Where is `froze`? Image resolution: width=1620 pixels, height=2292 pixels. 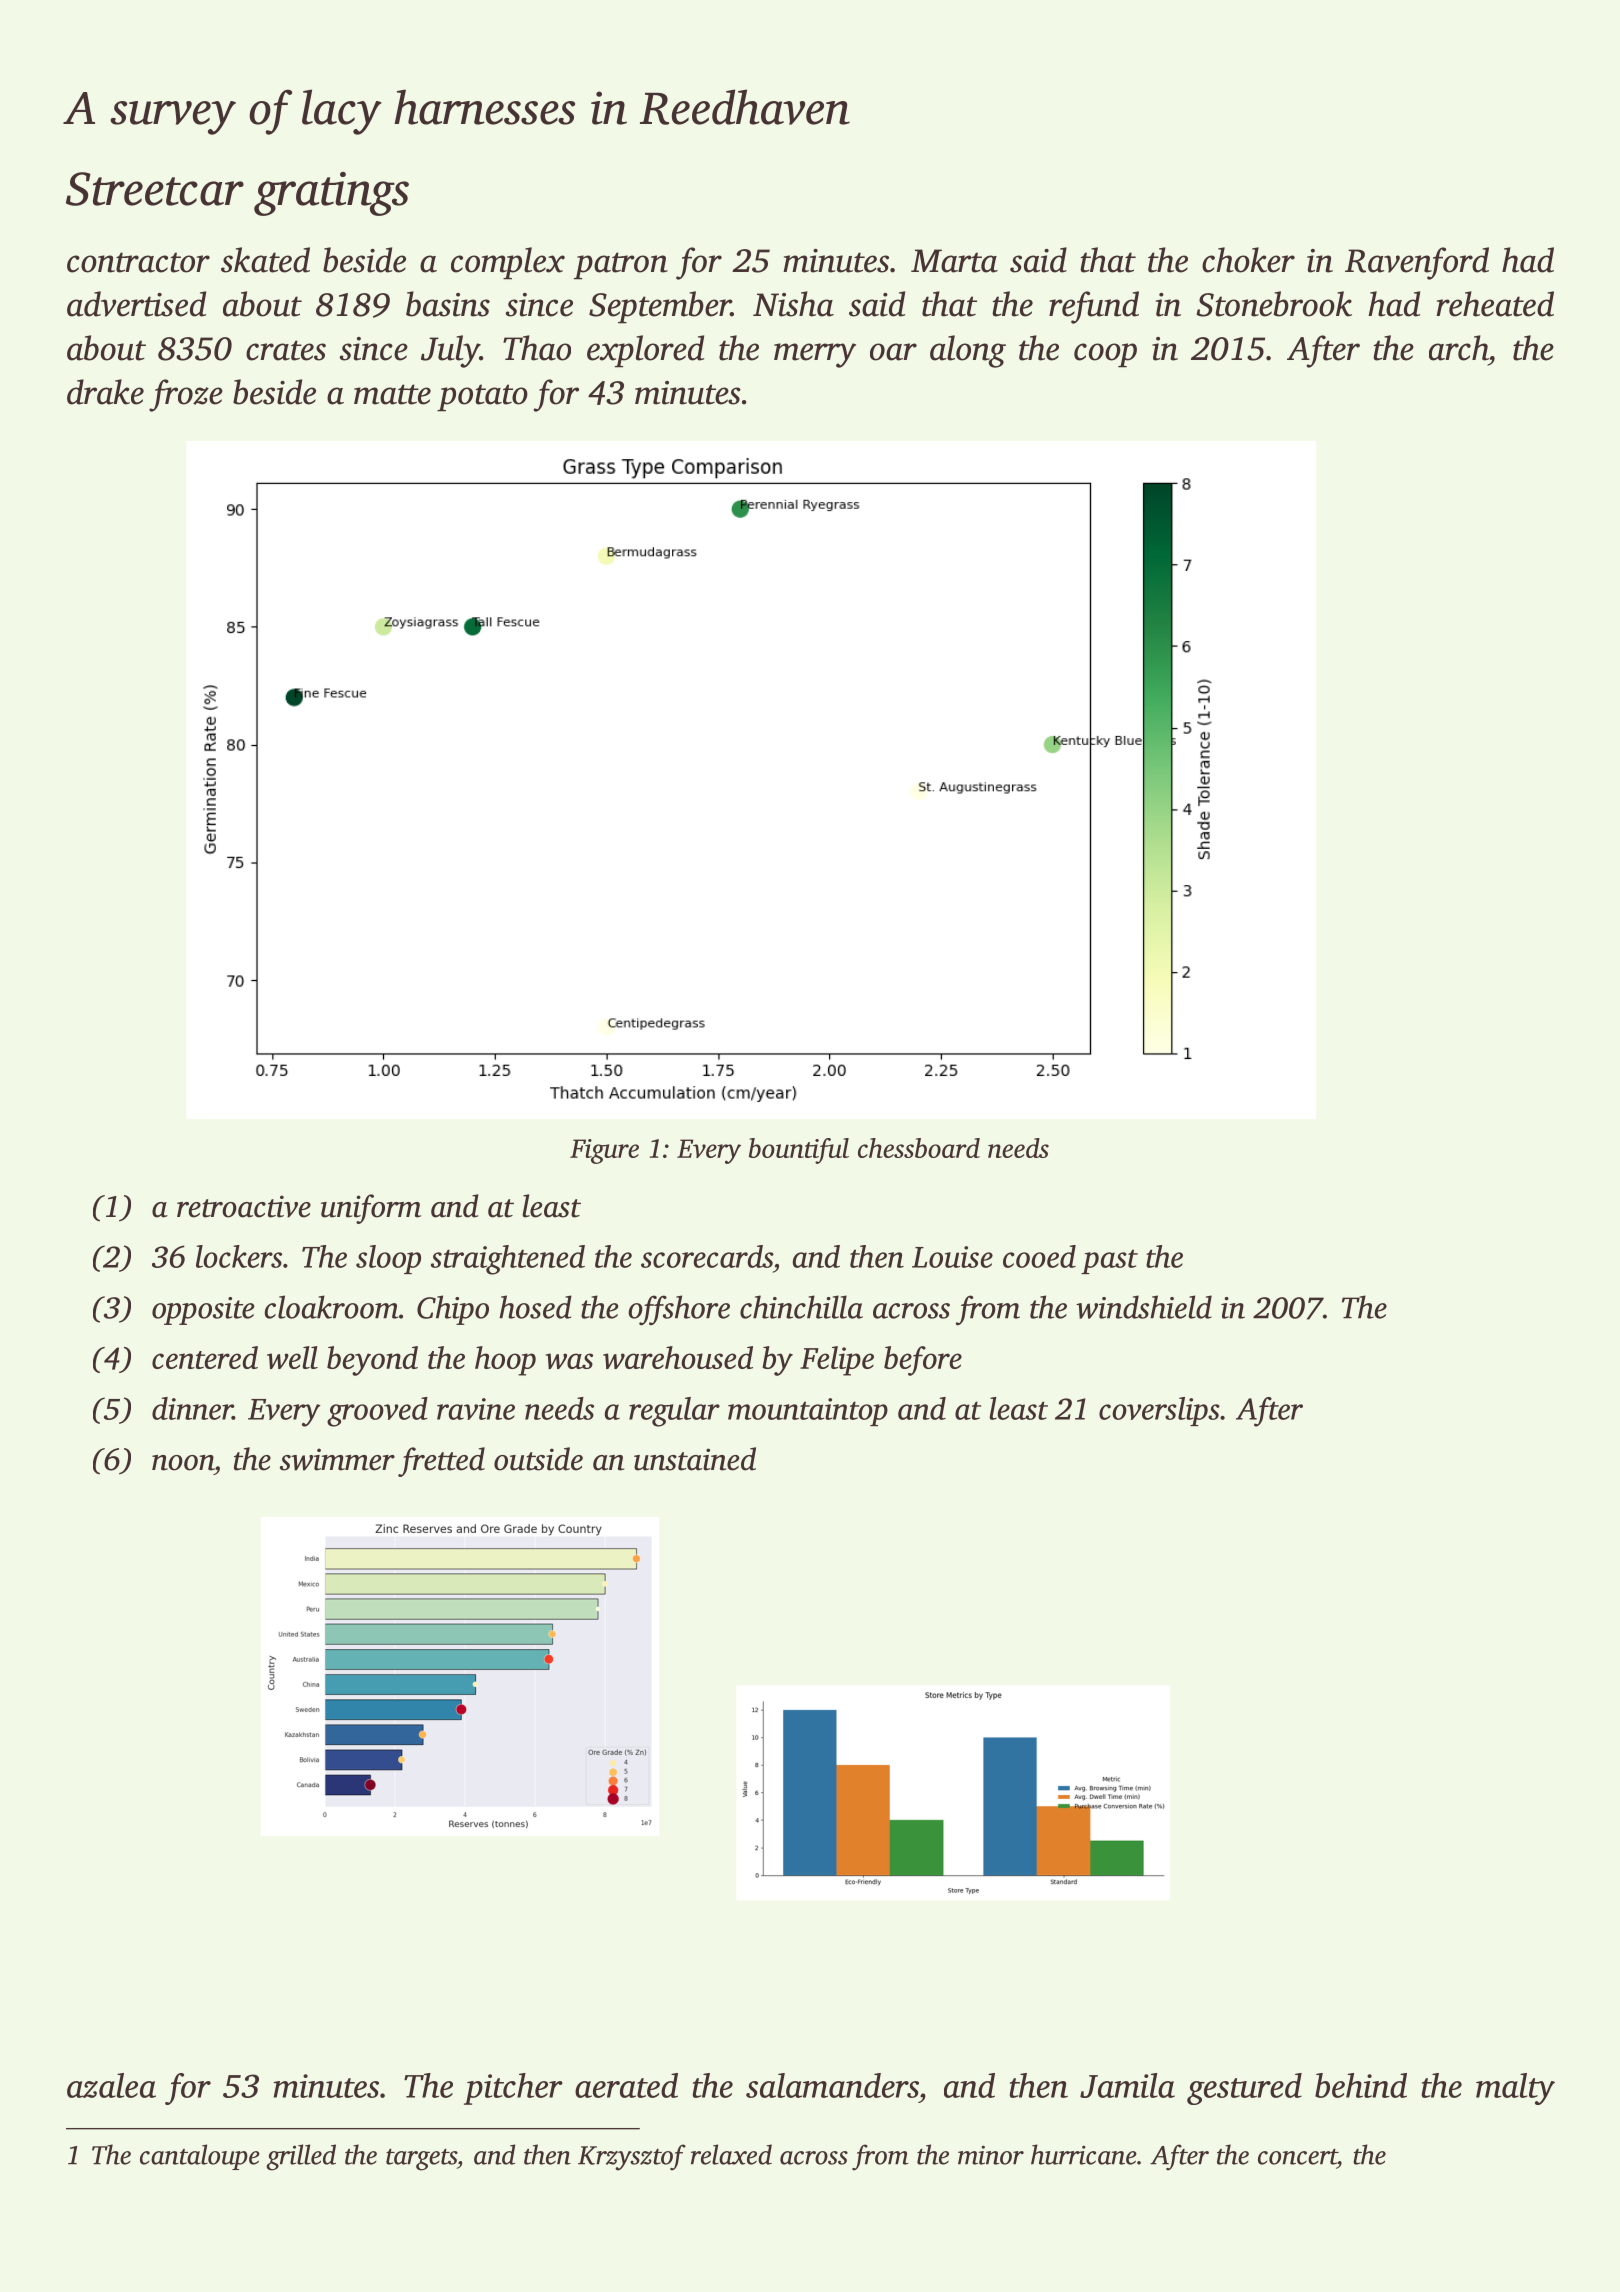
froze is located at coordinates (186, 395).
